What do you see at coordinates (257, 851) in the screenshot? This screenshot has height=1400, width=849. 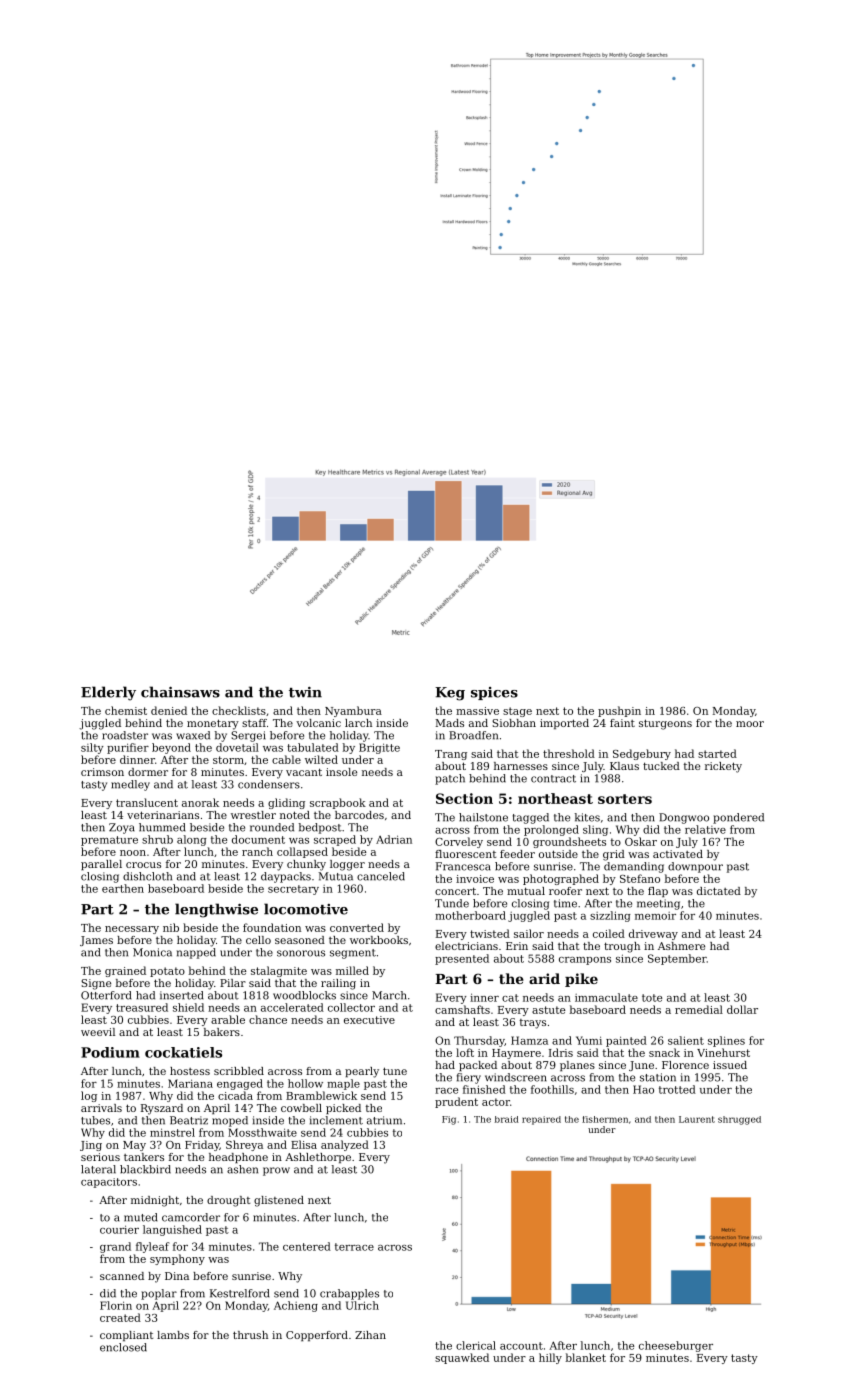 I see `ranch` at bounding box center [257, 851].
